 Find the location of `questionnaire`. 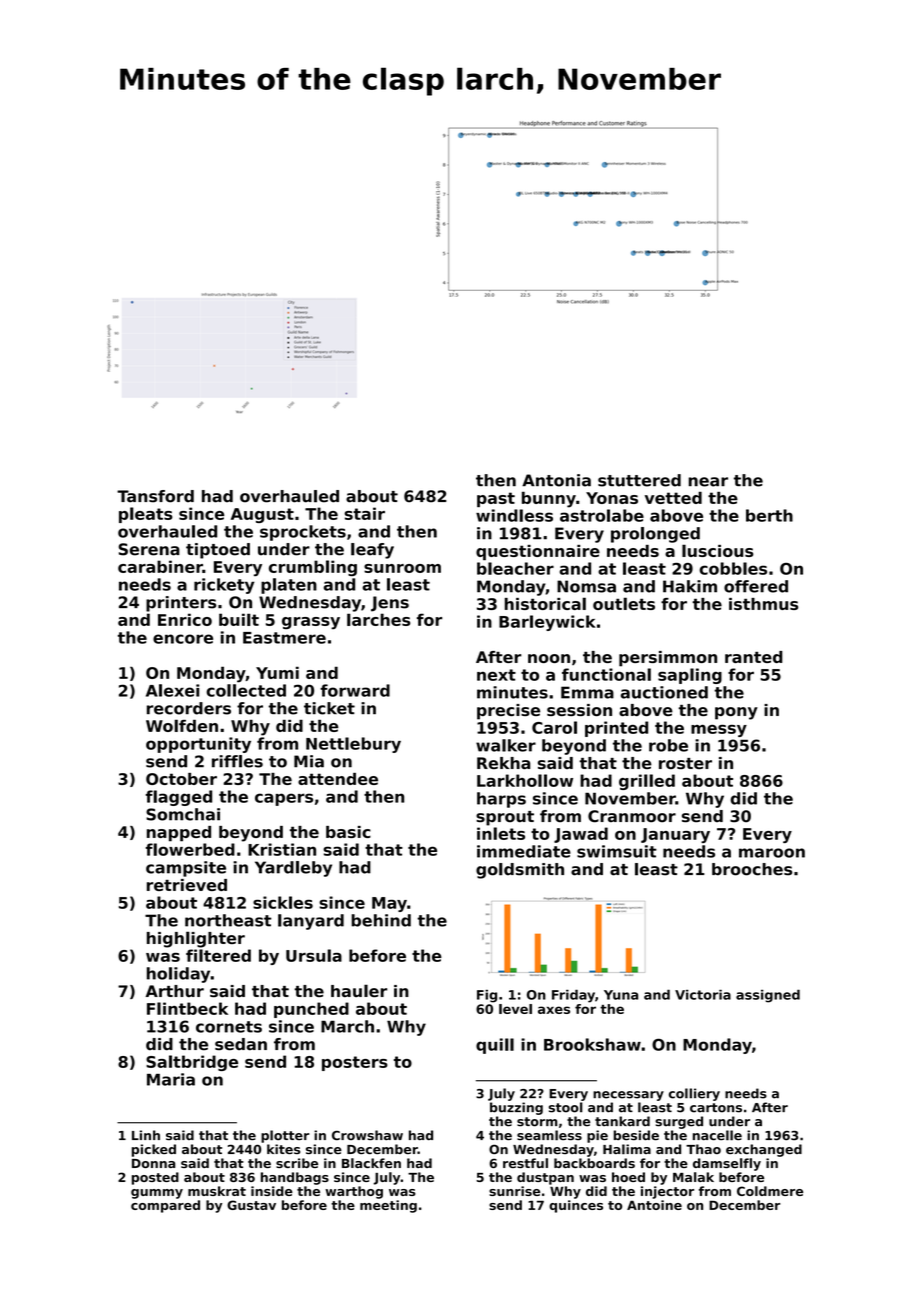

questionnaire is located at coordinates (538, 552).
